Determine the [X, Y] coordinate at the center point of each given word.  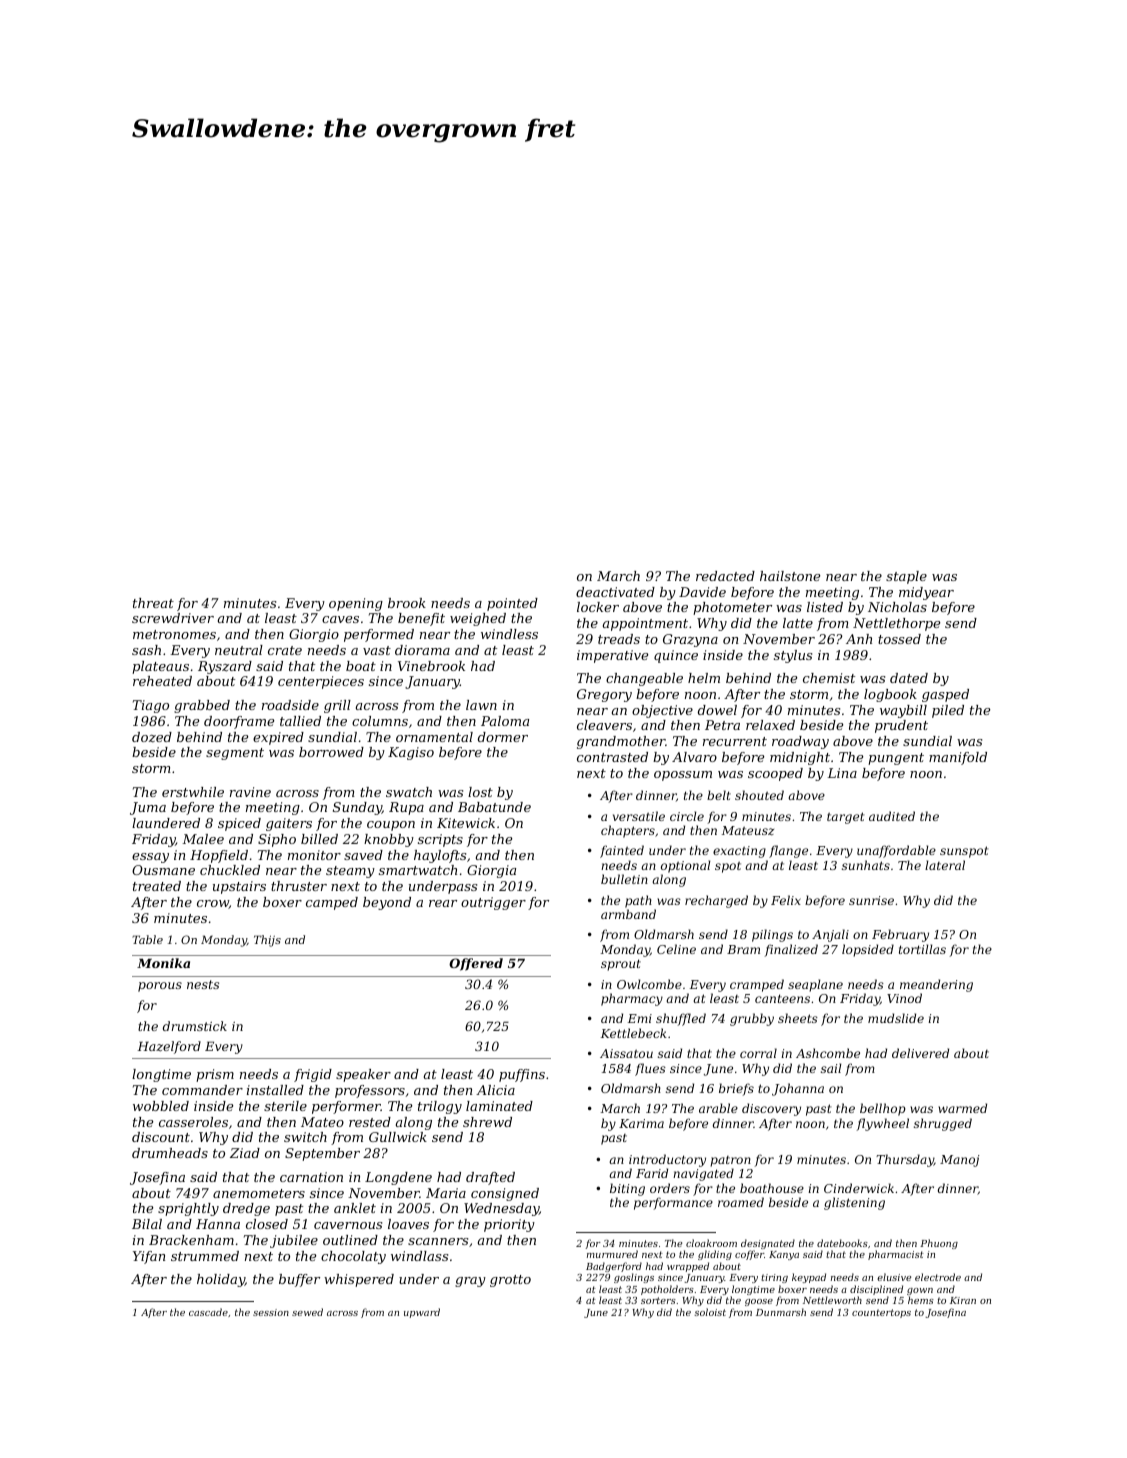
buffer [299, 1280]
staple [906, 577]
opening [356, 604]
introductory [667, 1160]
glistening [854, 1203]
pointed [512, 604]
